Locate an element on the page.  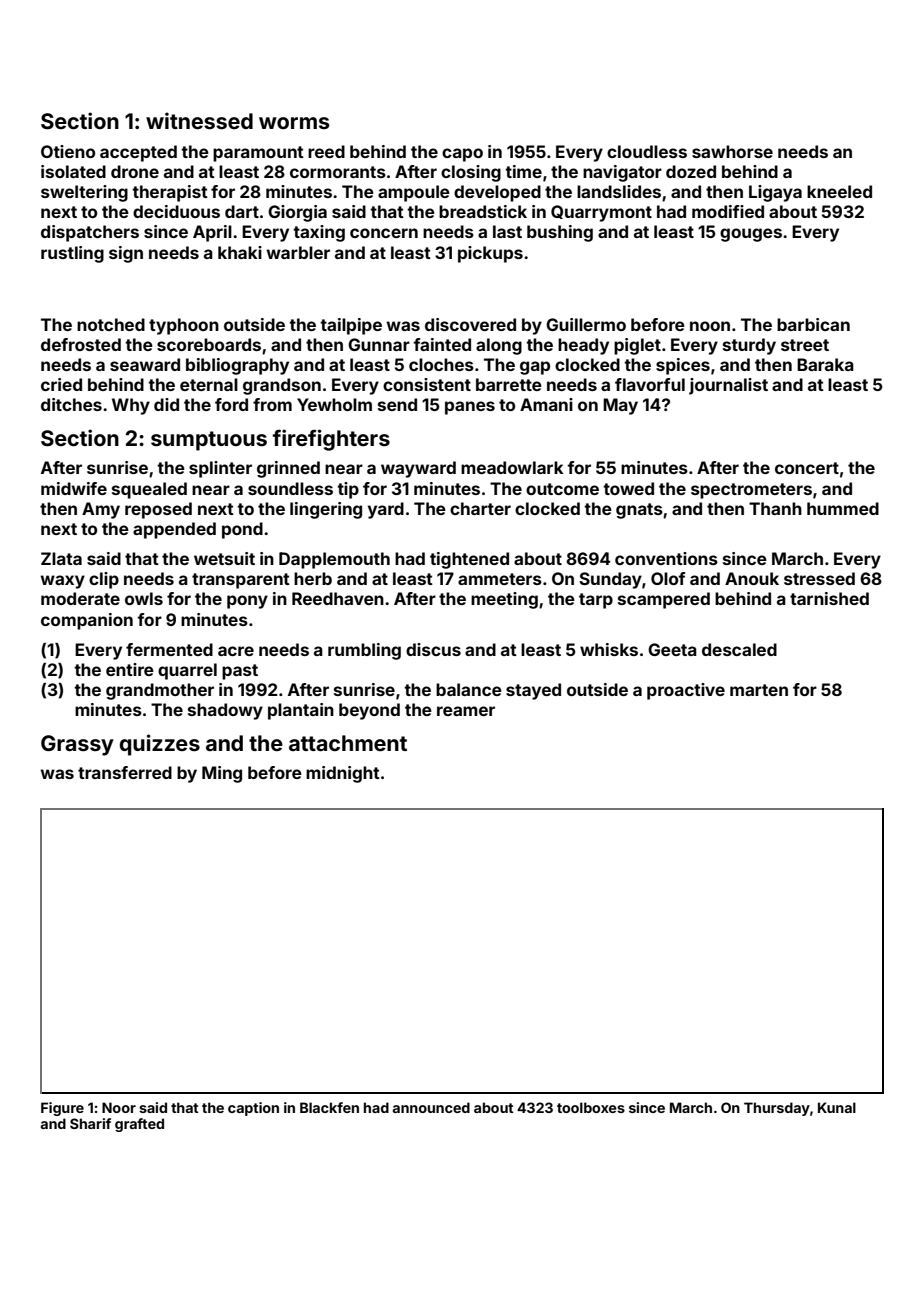
sweltering is located at coordinates (84, 193).
